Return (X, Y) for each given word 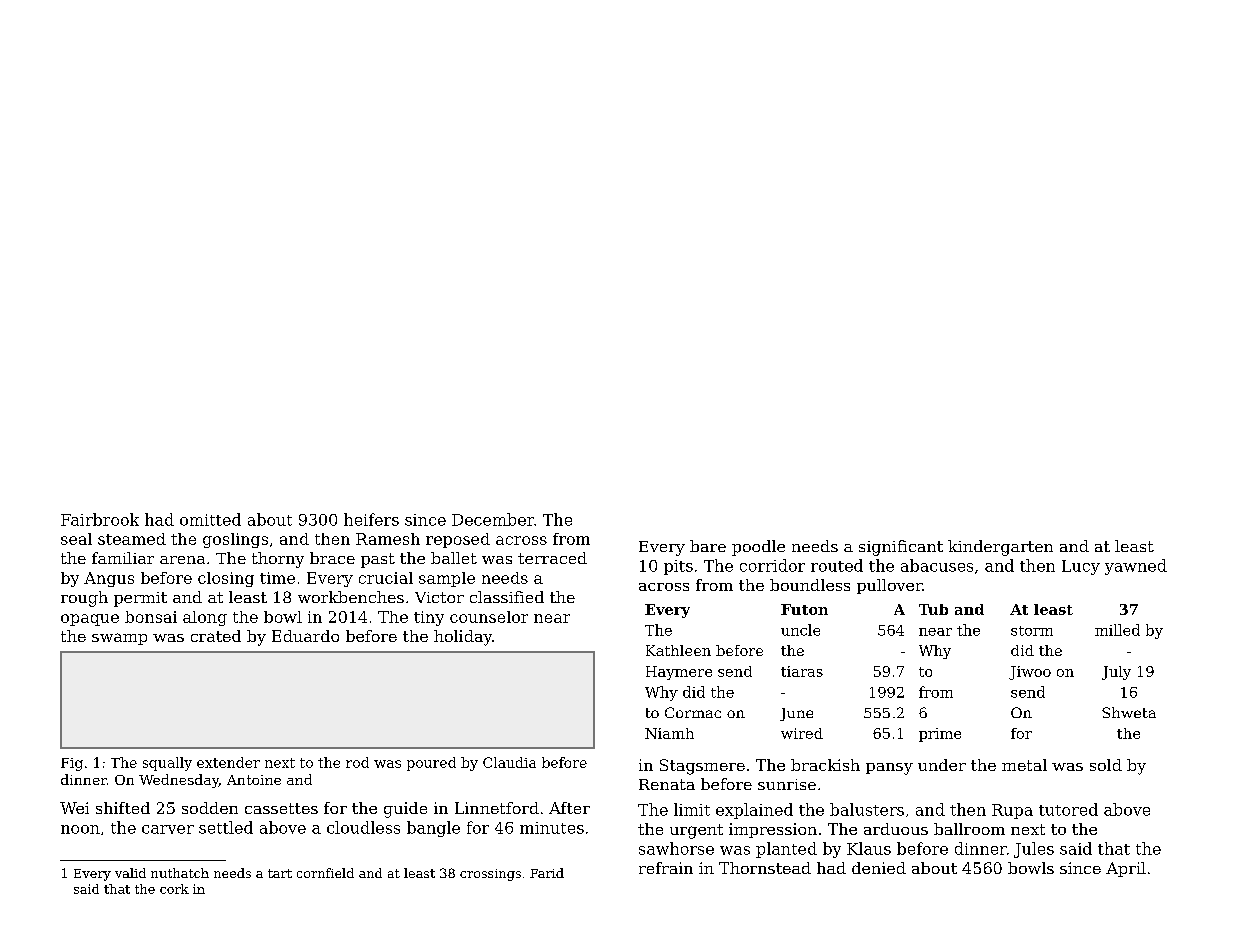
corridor (772, 565)
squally (167, 764)
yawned (1136, 567)
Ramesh (388, 539)
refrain (666, 868)
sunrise (787, 784)
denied (879, 868)
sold (1106, 765)
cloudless (363, 827)
